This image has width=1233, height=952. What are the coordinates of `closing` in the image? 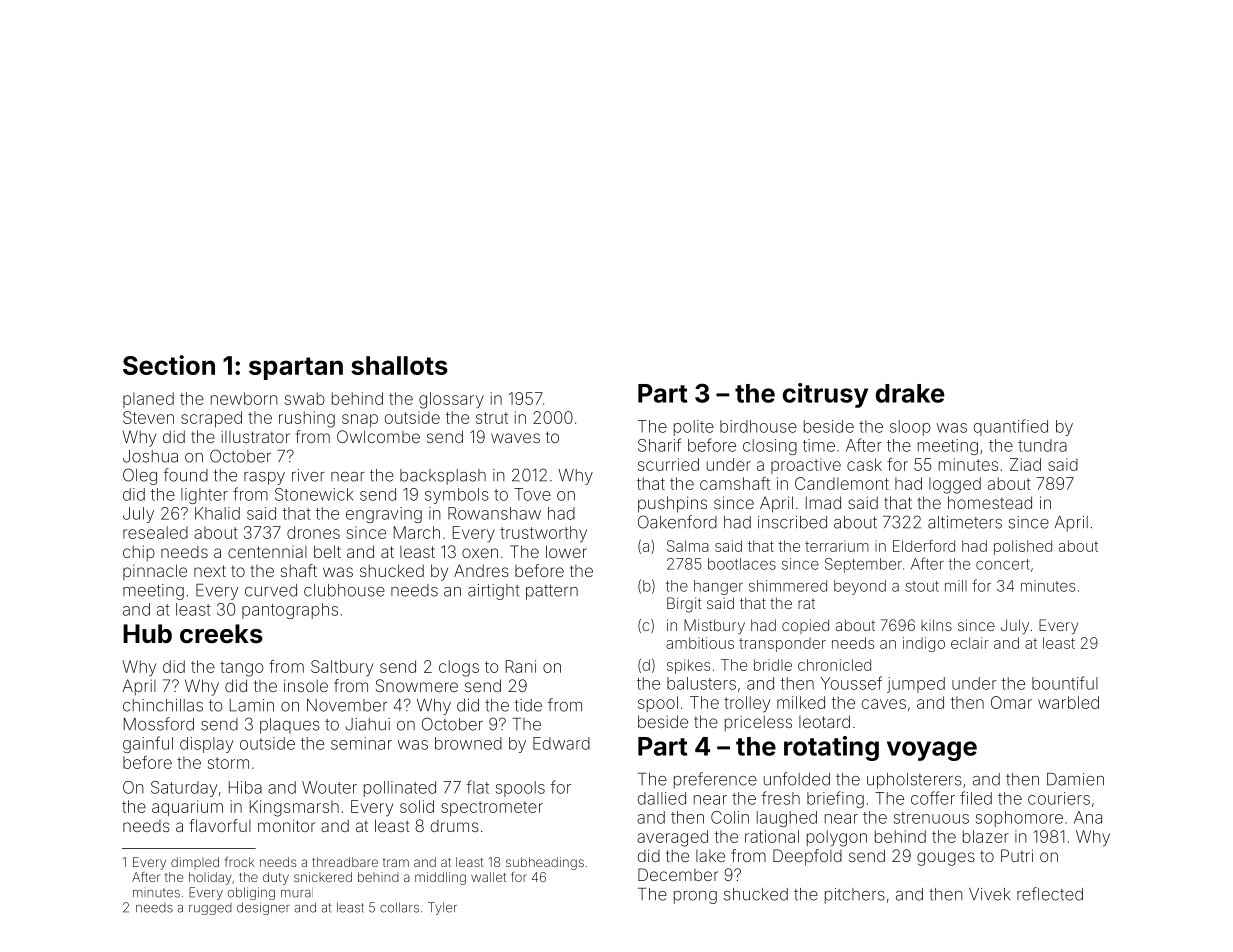 It's located at (770, 447).
